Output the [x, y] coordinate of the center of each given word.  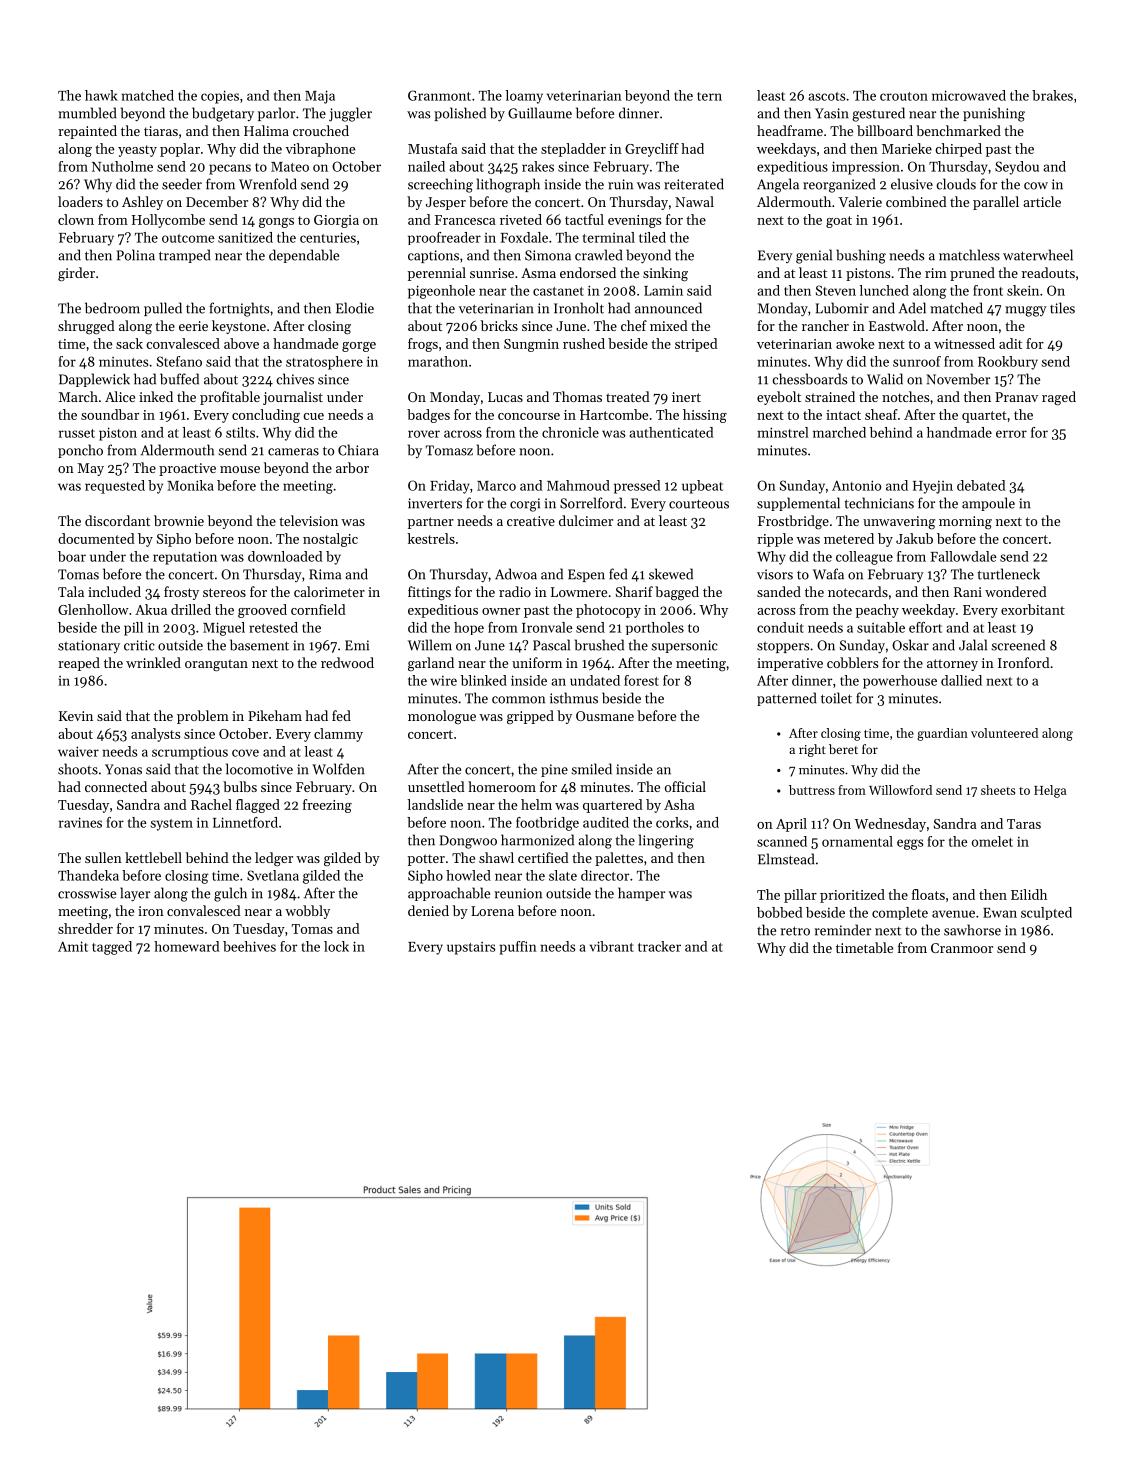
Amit [73, 946]
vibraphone [320, 150]
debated [981, 485]
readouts [1048, 272]
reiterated [694, 184]
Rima [325, 574]
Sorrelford [591, 503]
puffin [518, 948]
